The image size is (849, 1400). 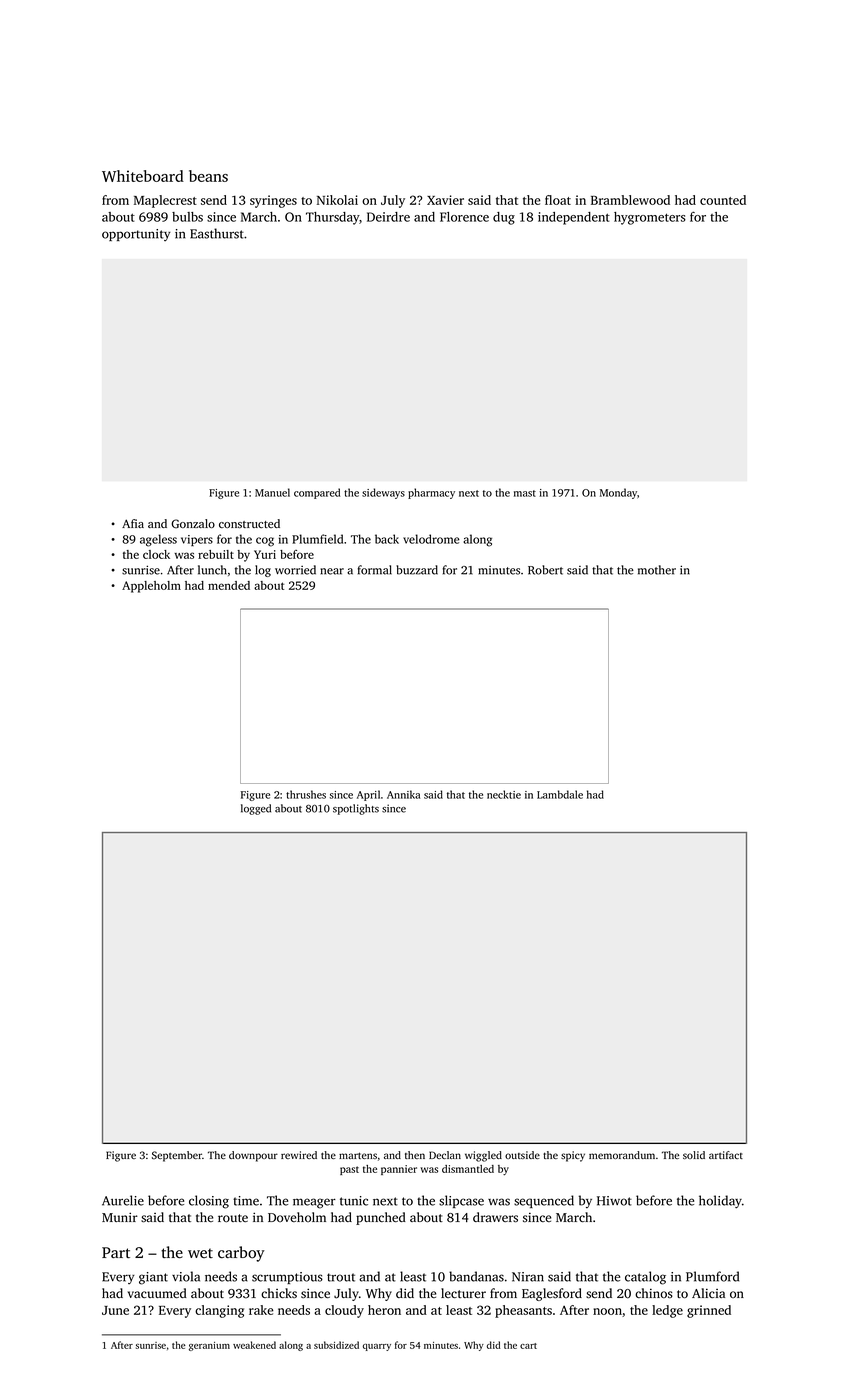 What do you see at coordinates (723, 200) in the image?
I see `counted` at bounding box center [723, 200].
